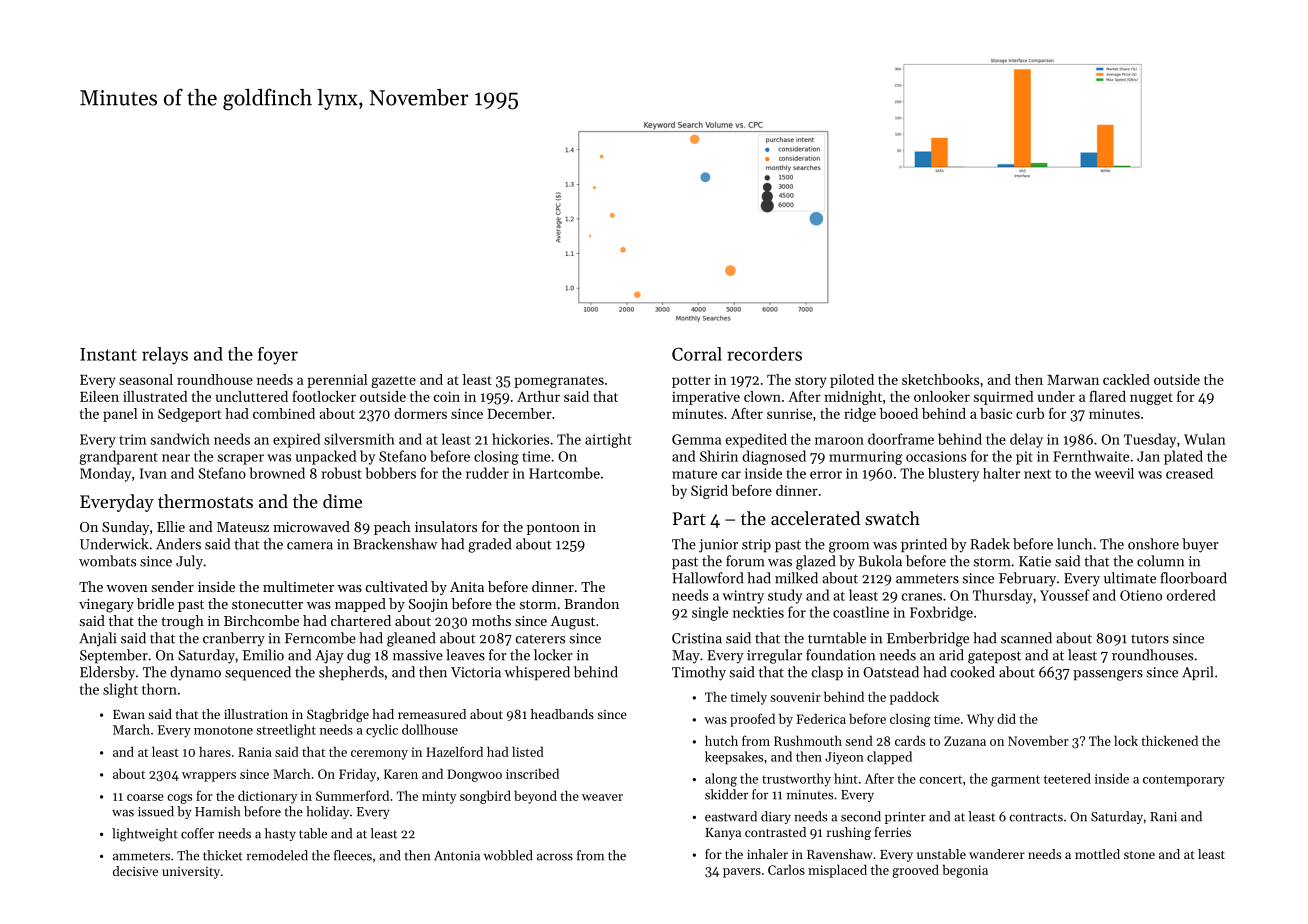  What do you see at coordinates (940, 379) in the document?
I see `sketchbooks` at bounding box center [940, 379].
